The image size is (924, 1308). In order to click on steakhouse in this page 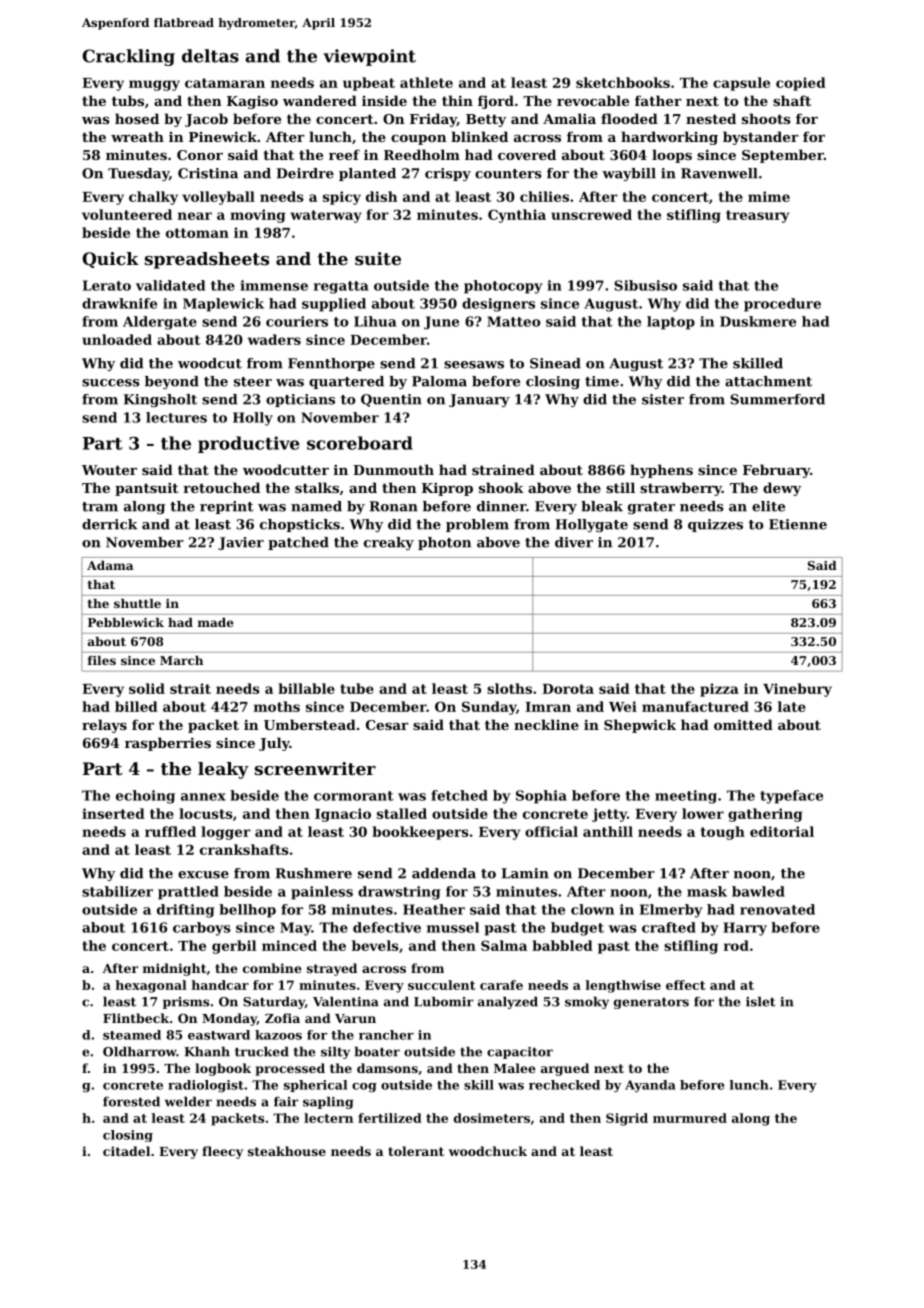, I will do `click(287, 1151)`.
